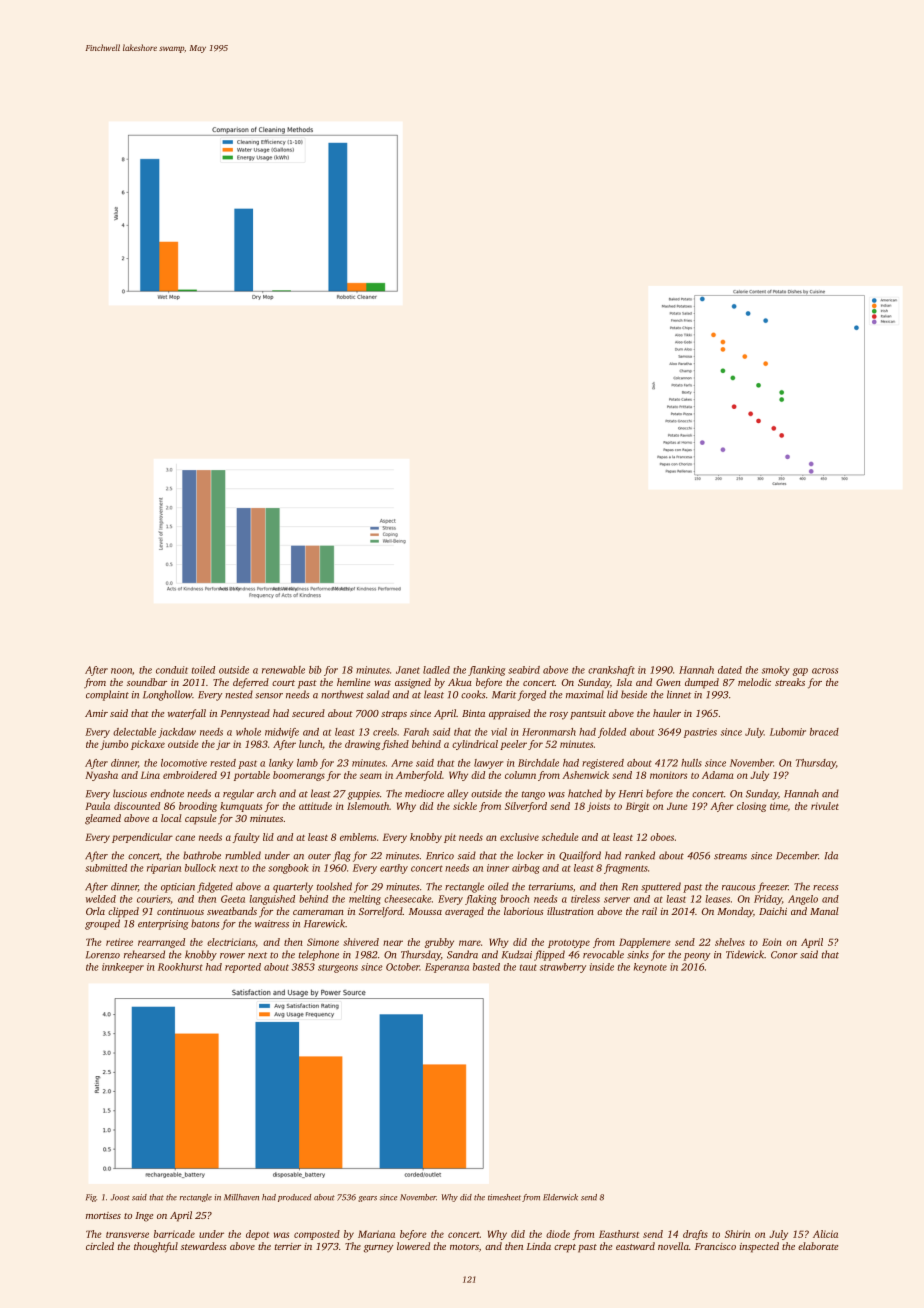 The height and width of the page is (1308, 924). What do you see at coordinates (385, 732) in the page?
I see `creels` at bounding box center [385, 732].
